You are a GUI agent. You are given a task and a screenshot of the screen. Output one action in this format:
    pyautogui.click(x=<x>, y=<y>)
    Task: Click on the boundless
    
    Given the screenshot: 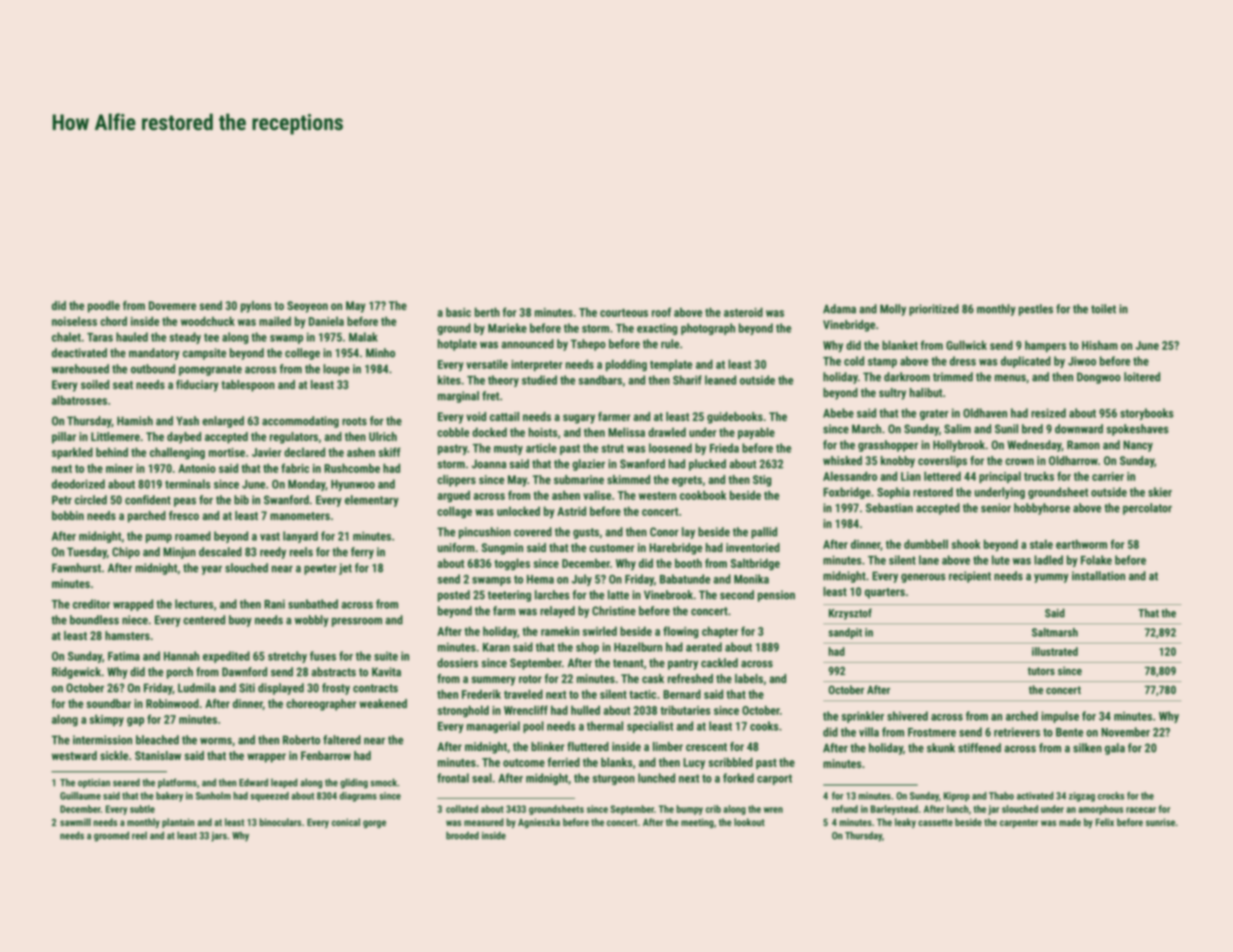 What is the action you would take?
    pyautogui.click(x=94, y=620)
